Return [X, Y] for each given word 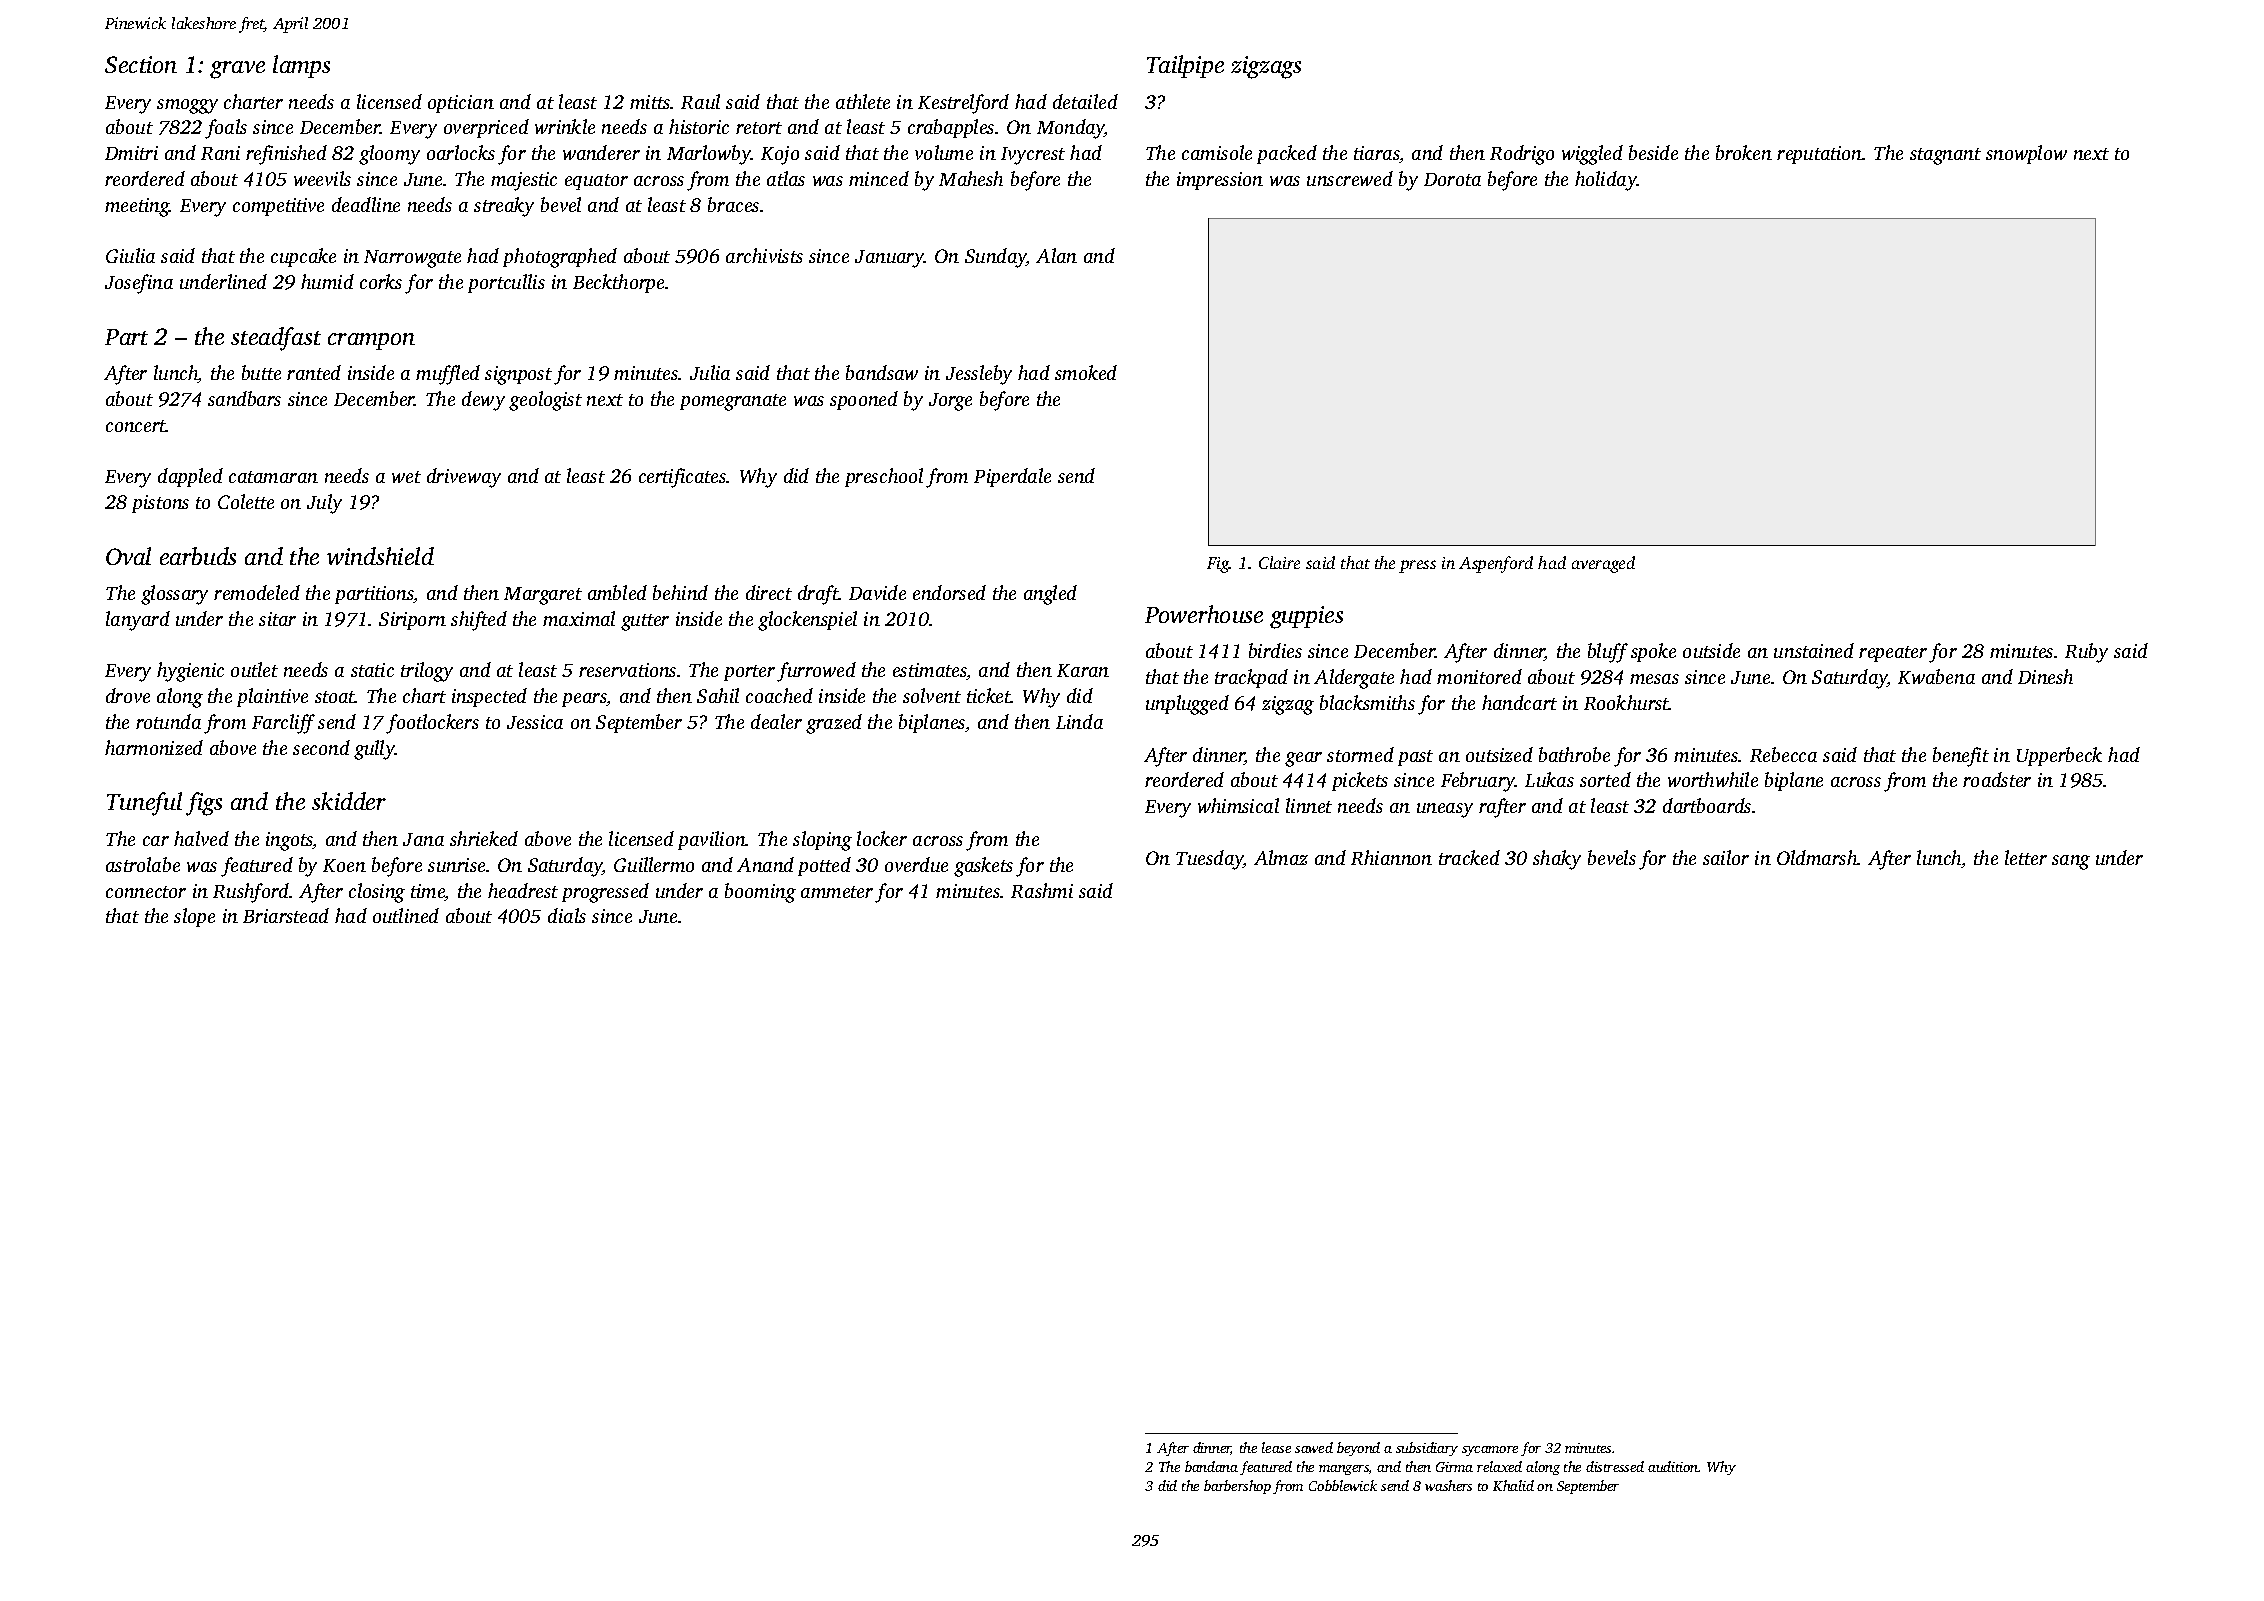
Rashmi [1042, 890]
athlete [863, 101]
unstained [1814, 650]
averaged [1603, 564]
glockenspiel [807, 621]
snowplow [2026, 154]
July [324, 504]
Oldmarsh [1817, 857]
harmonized [154, 747]
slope [194, 917]
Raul [700, 101]
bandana [1211, 1466]
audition [1673, 1466]
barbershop [1237, 1487]
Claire [1279, 562]
